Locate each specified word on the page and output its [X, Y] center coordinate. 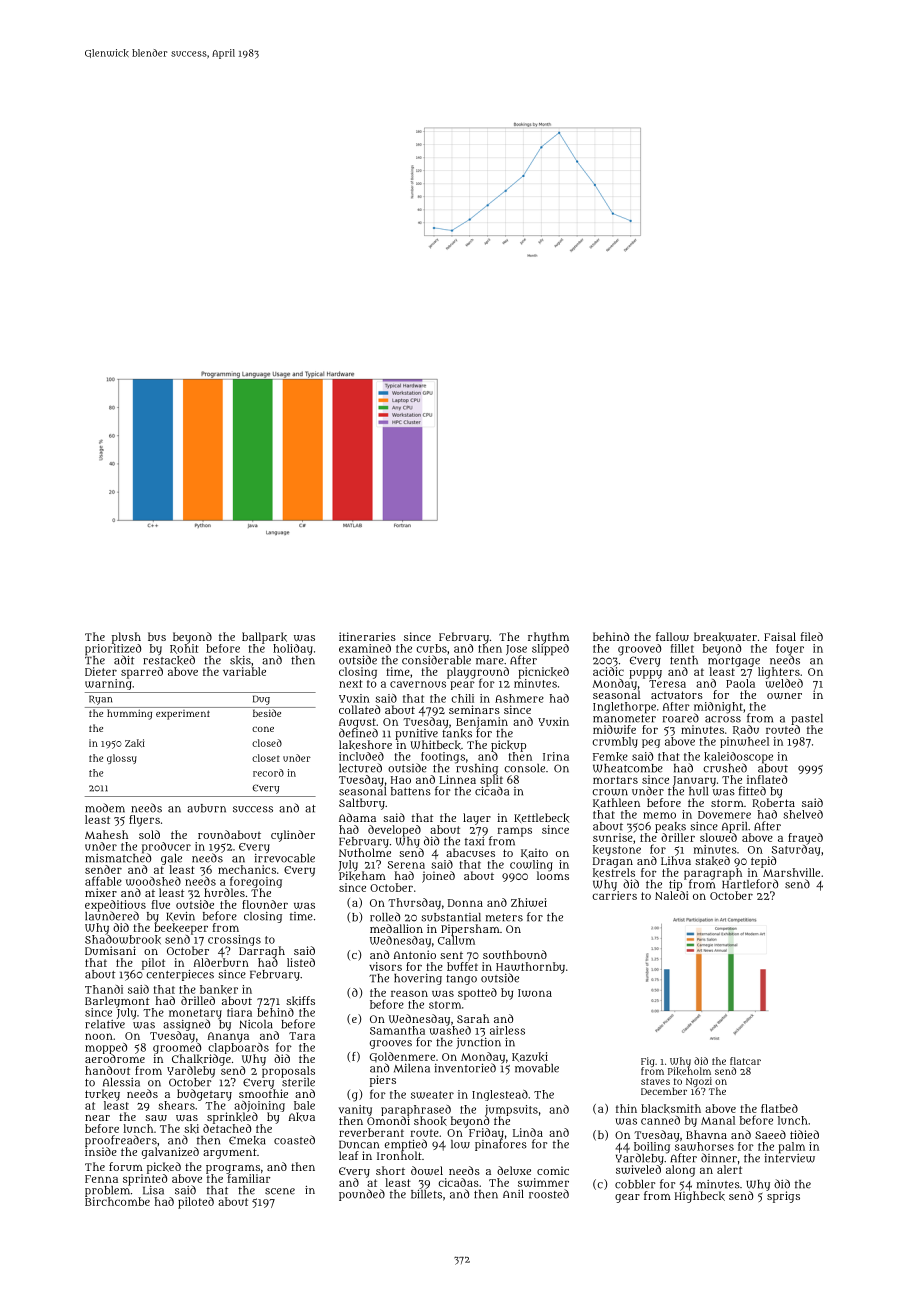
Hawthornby [530, 968]
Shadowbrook [123, 939]
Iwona [535, 993]
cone [263, 729]
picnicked [543, 673]
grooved [639, 650]
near [97, 1118]
